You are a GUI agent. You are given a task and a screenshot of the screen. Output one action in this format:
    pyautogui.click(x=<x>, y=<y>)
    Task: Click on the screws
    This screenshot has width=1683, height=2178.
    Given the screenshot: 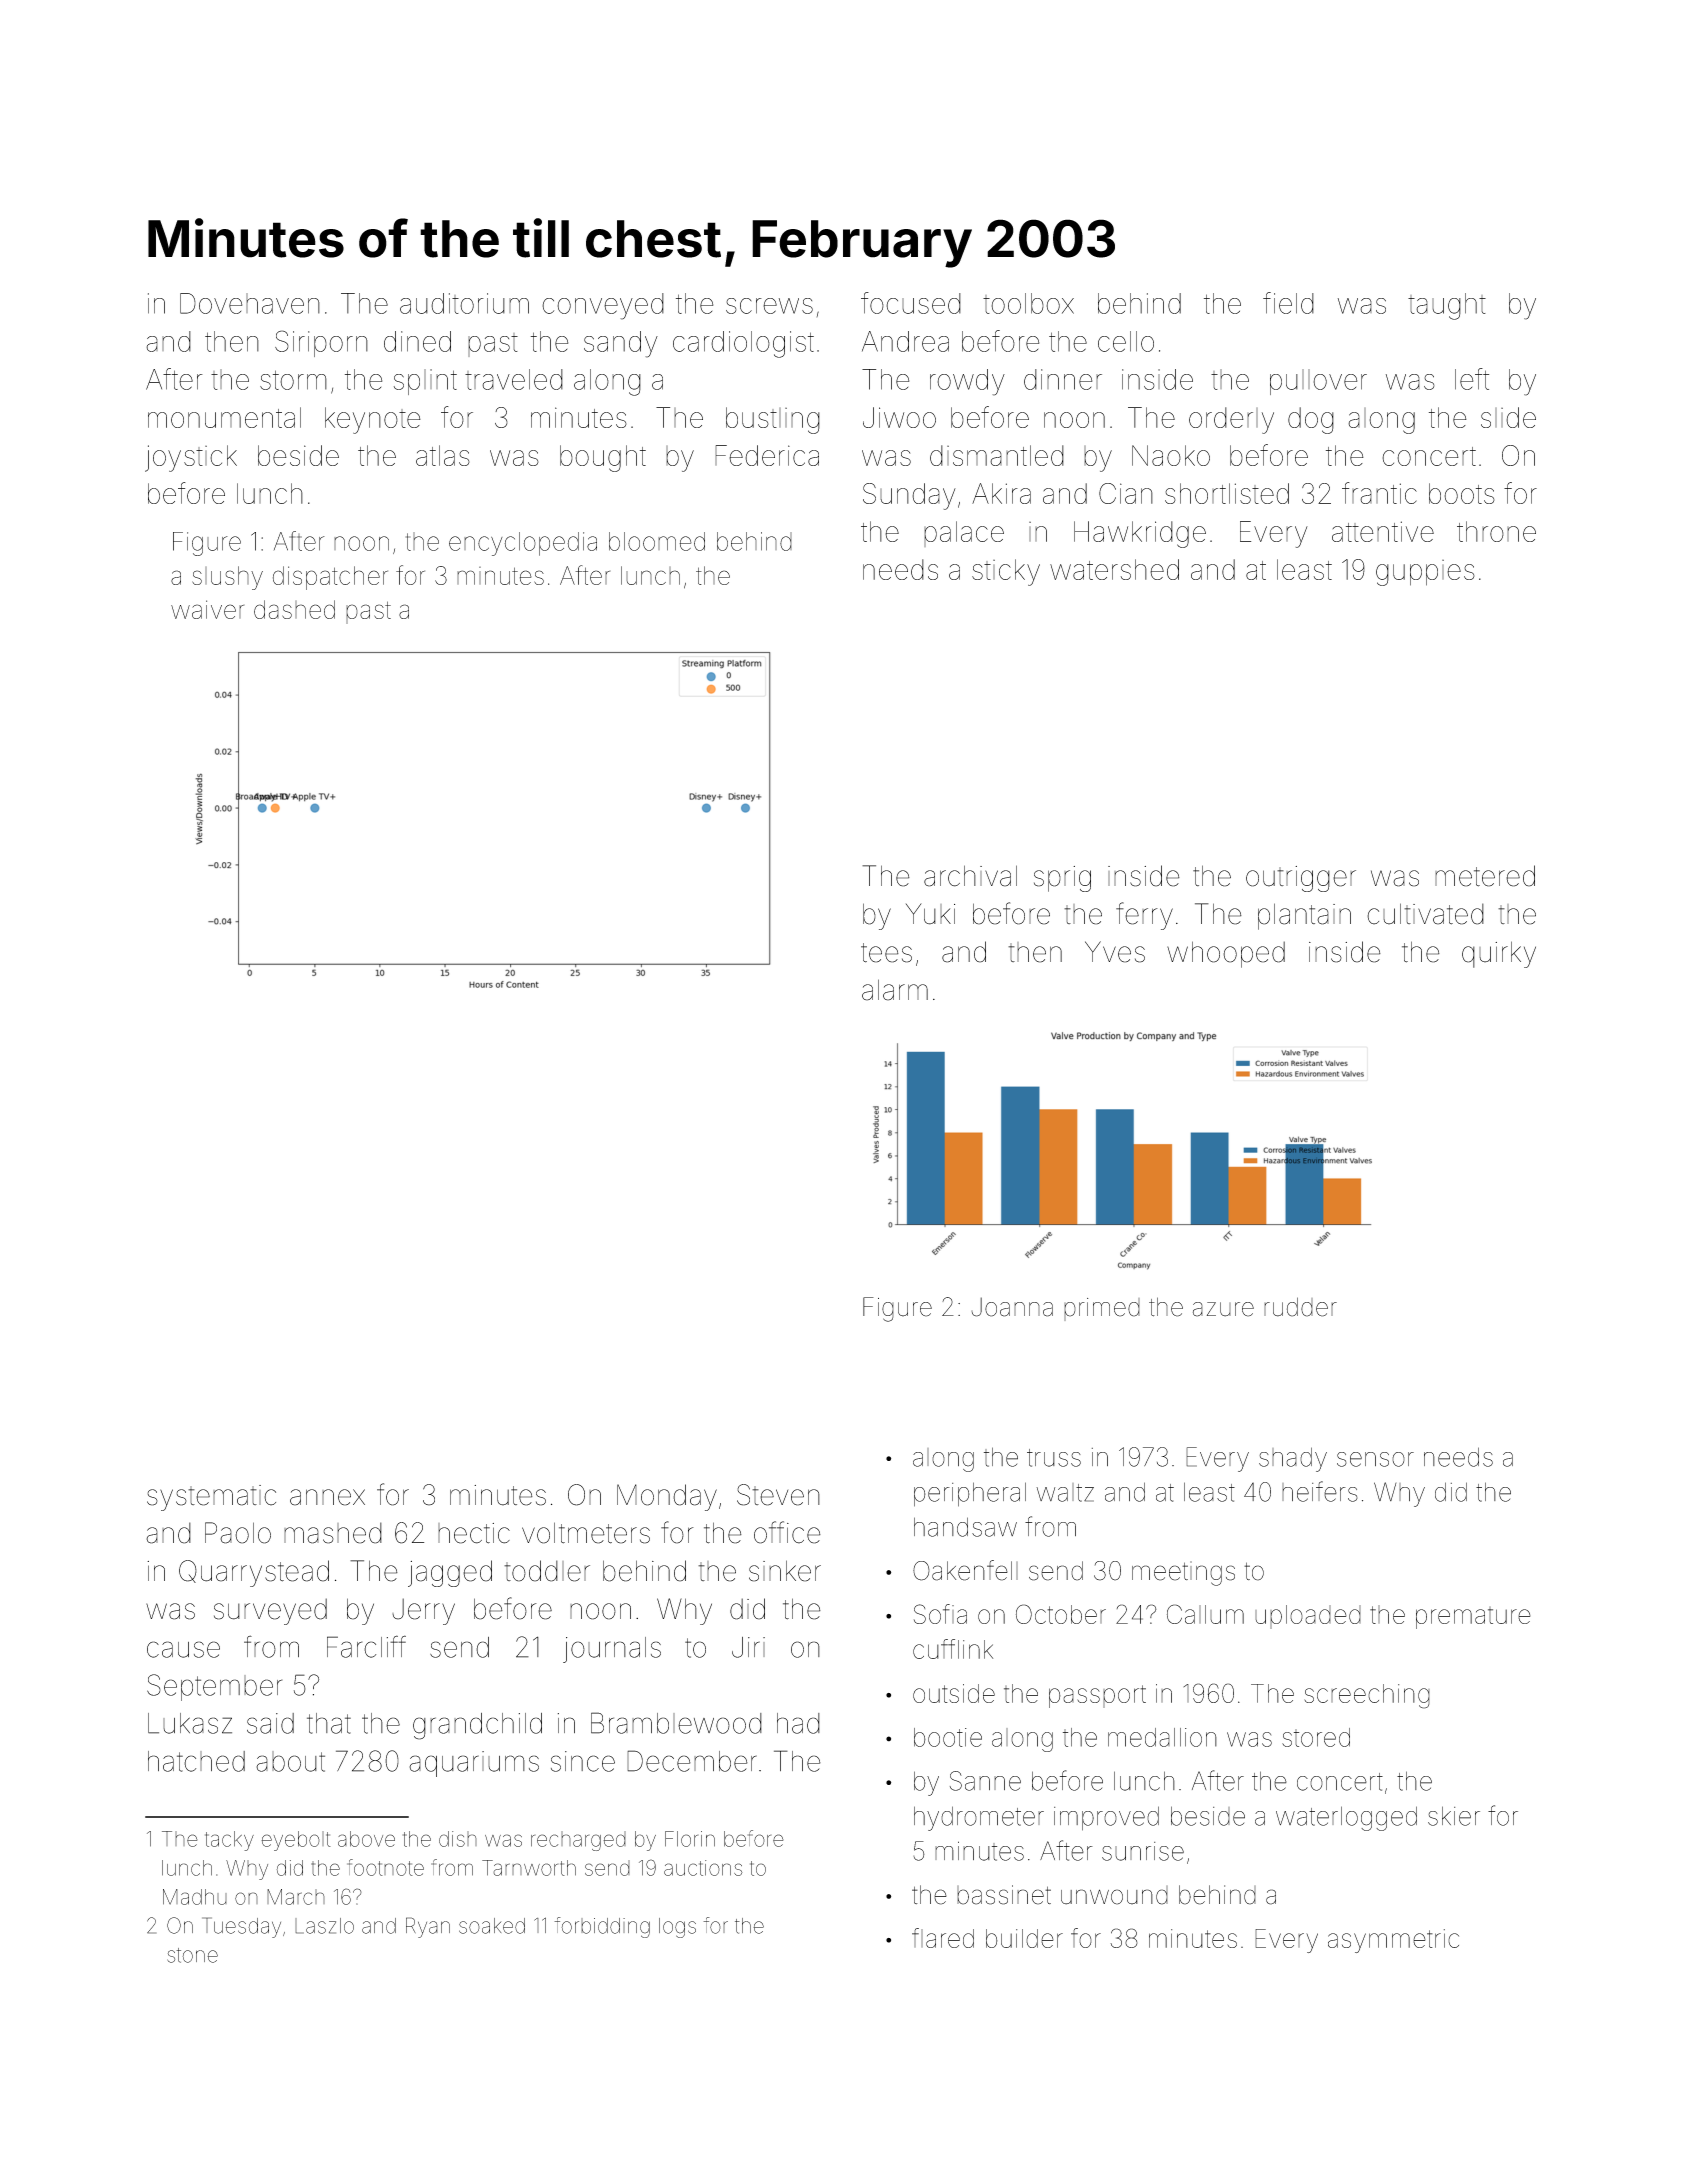 What is the action you would take?
    pyautogui.click(x=769, y=306)
